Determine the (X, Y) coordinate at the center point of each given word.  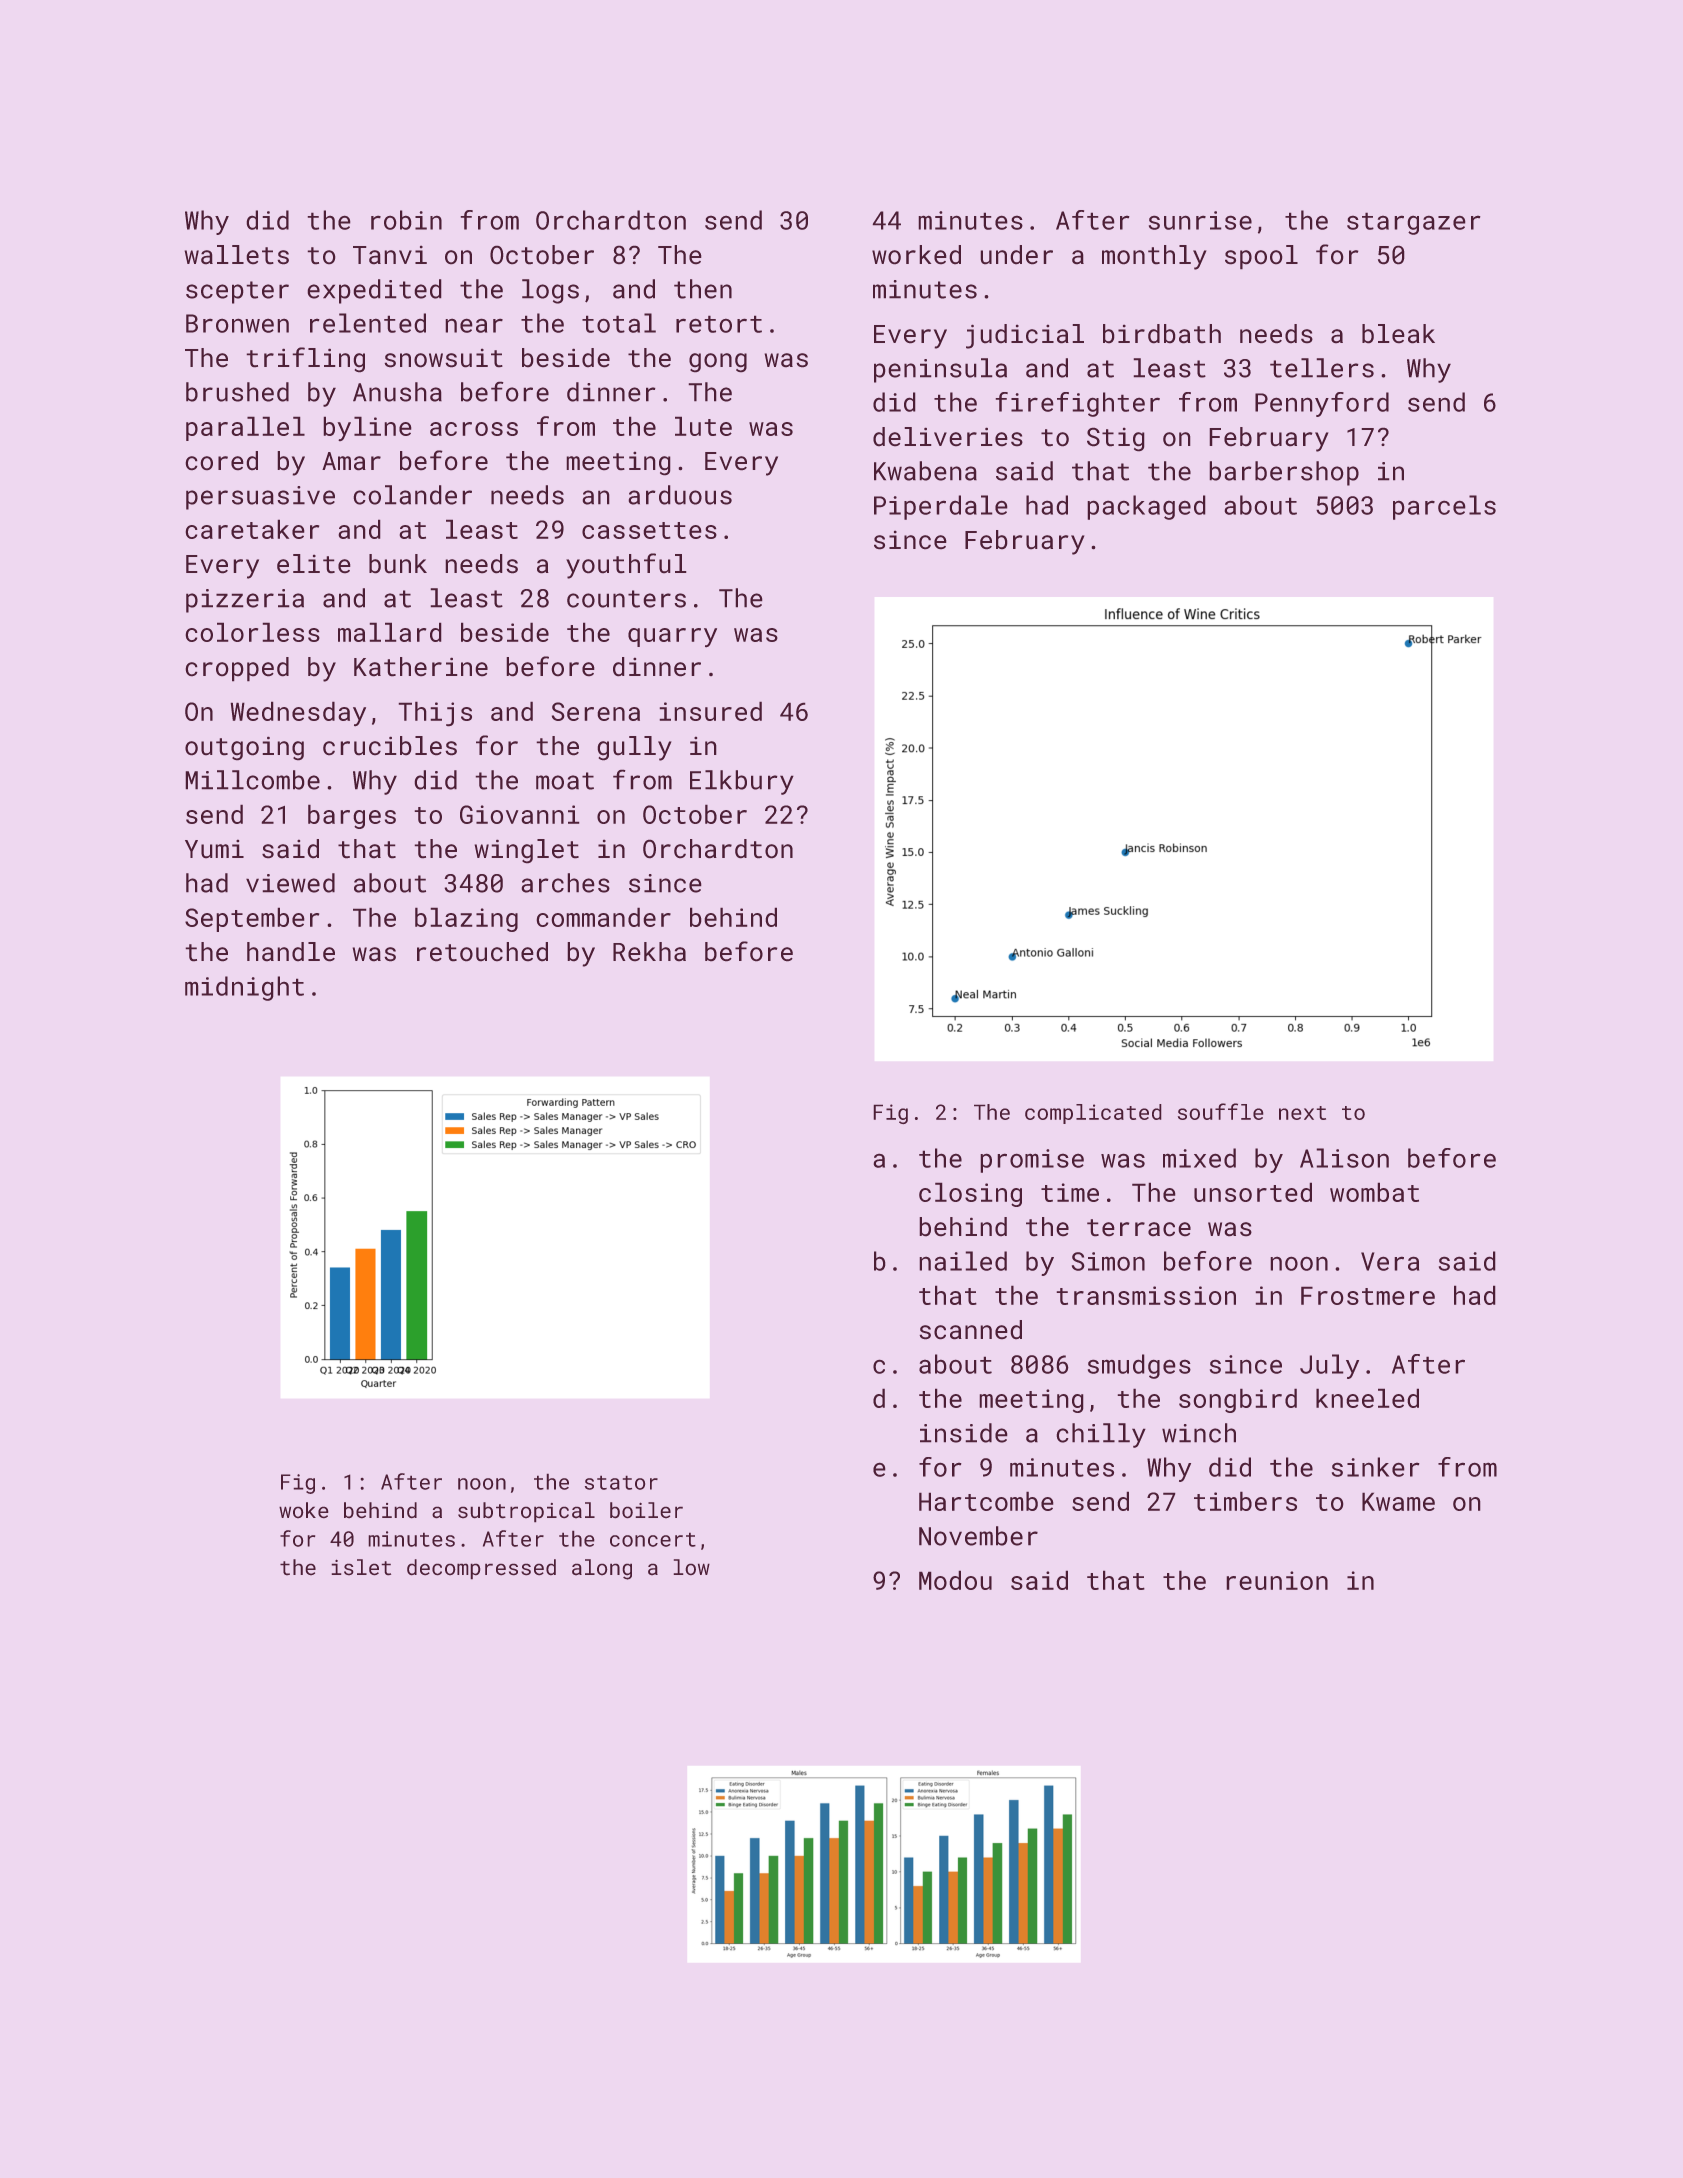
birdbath (1162, 333)
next (1302, 1113)
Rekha (649, 951)
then (703, 289)
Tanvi (390, 255)
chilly (1101, 1435)
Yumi (214, 849)
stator (621, 1483)
